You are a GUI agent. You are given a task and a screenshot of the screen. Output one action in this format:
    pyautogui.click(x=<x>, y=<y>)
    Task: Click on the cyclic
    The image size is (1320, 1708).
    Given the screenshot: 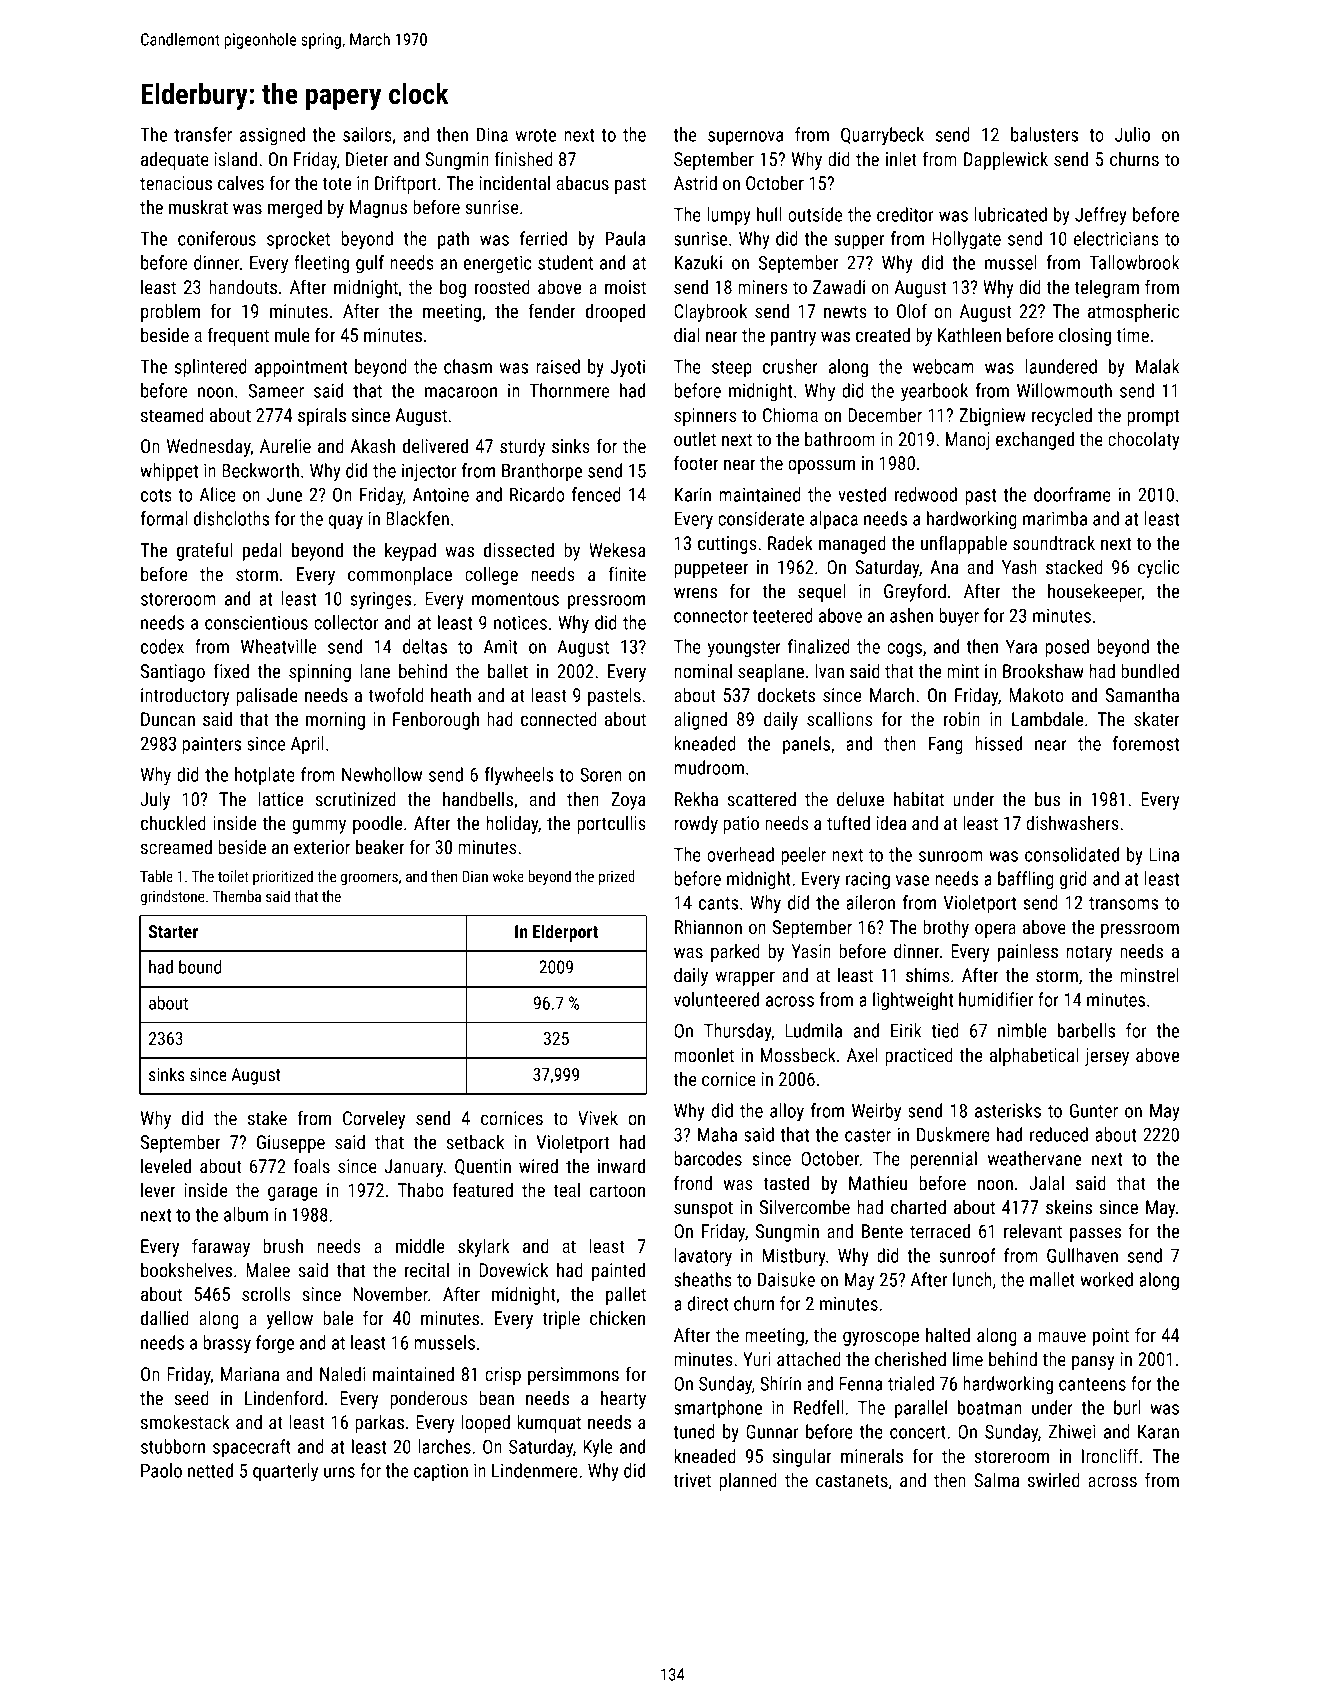 What is the action you would take?
    pyautogui.click(x=1158, y=569)
